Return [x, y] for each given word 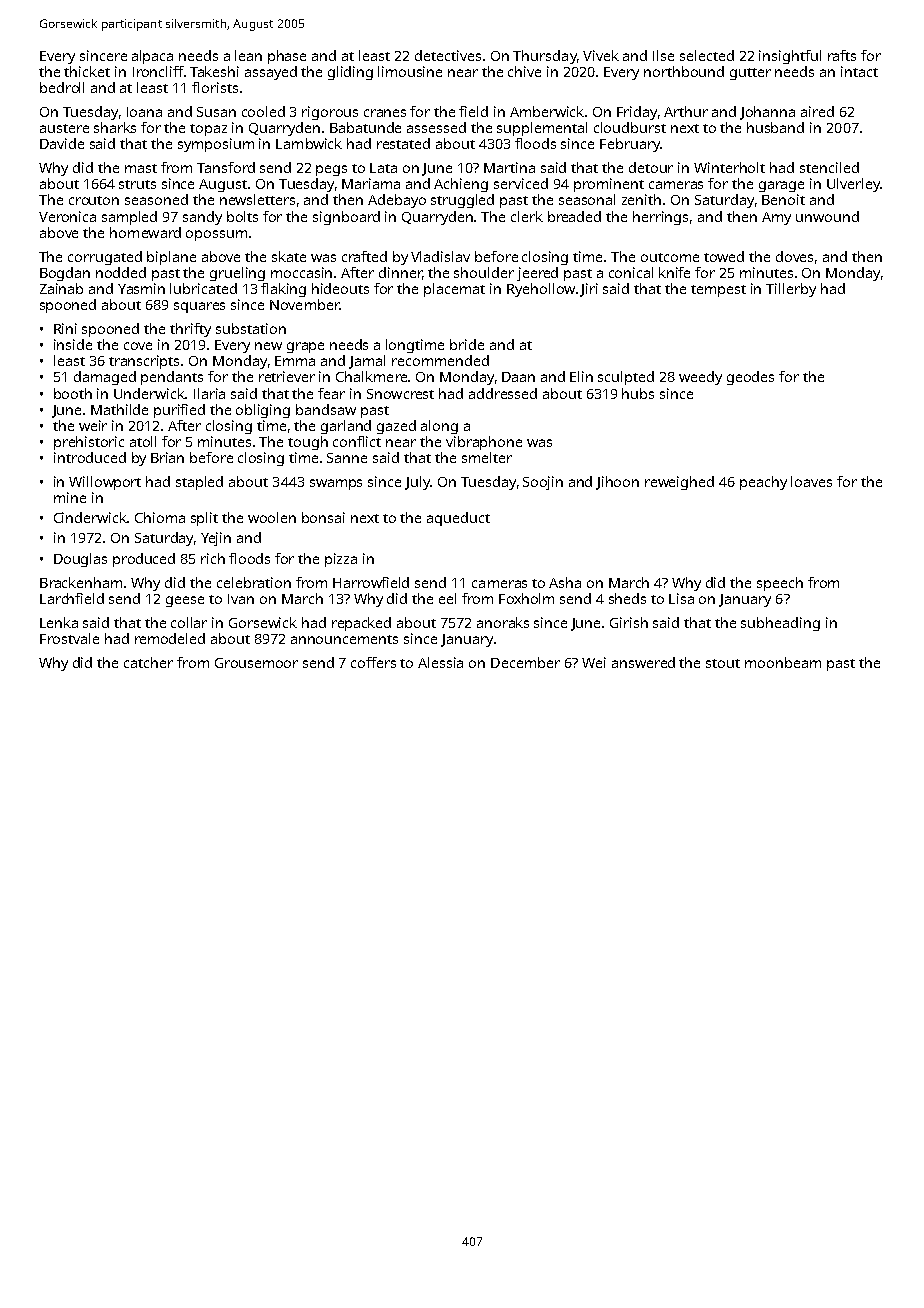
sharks [115, 127]
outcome [670, 257]
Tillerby [791, 290]
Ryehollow [541, 290]
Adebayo [397, 201]
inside [73, 344]
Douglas [80, 560]
